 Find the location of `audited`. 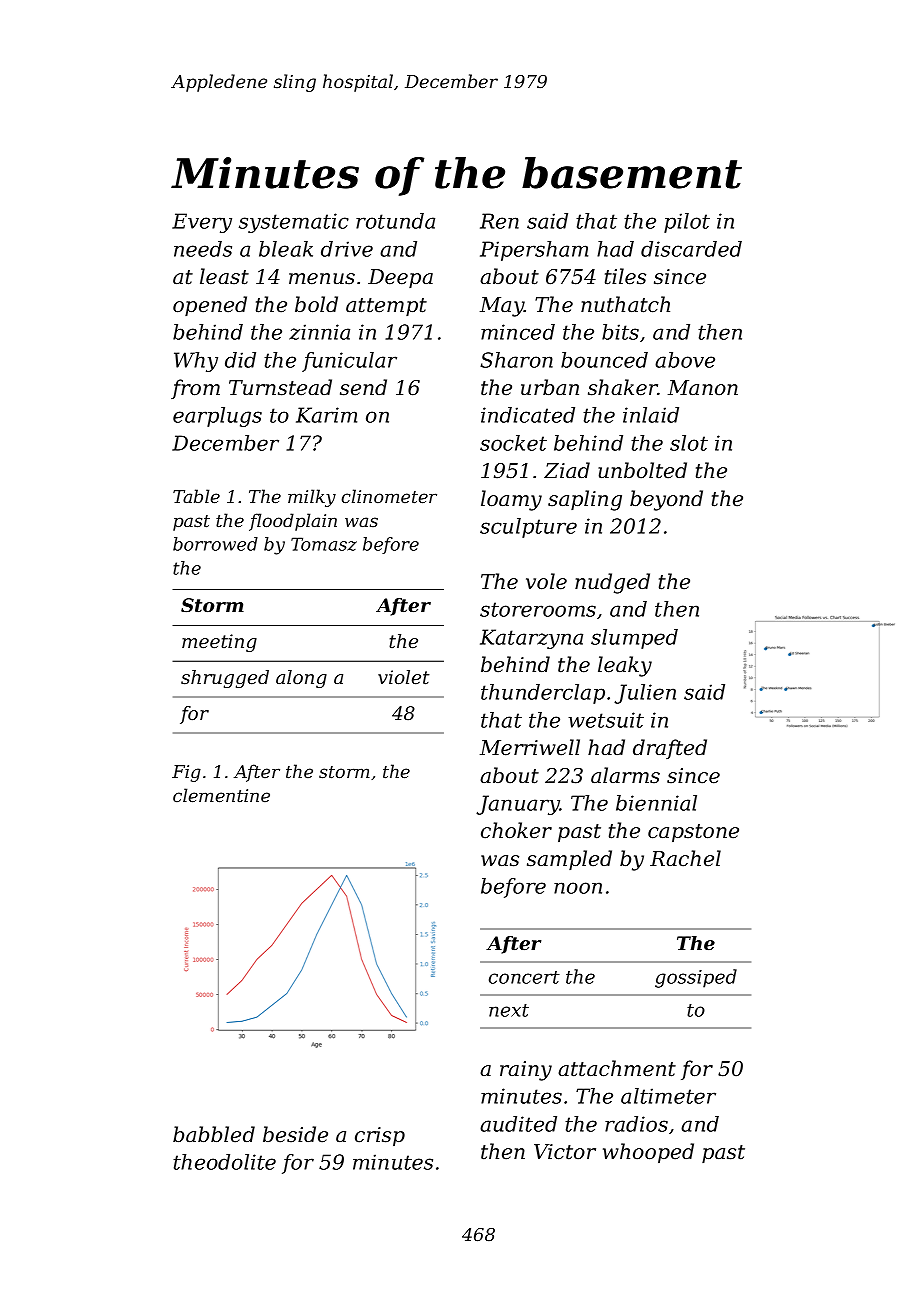

audited is located at coordinates (518, 1124).
